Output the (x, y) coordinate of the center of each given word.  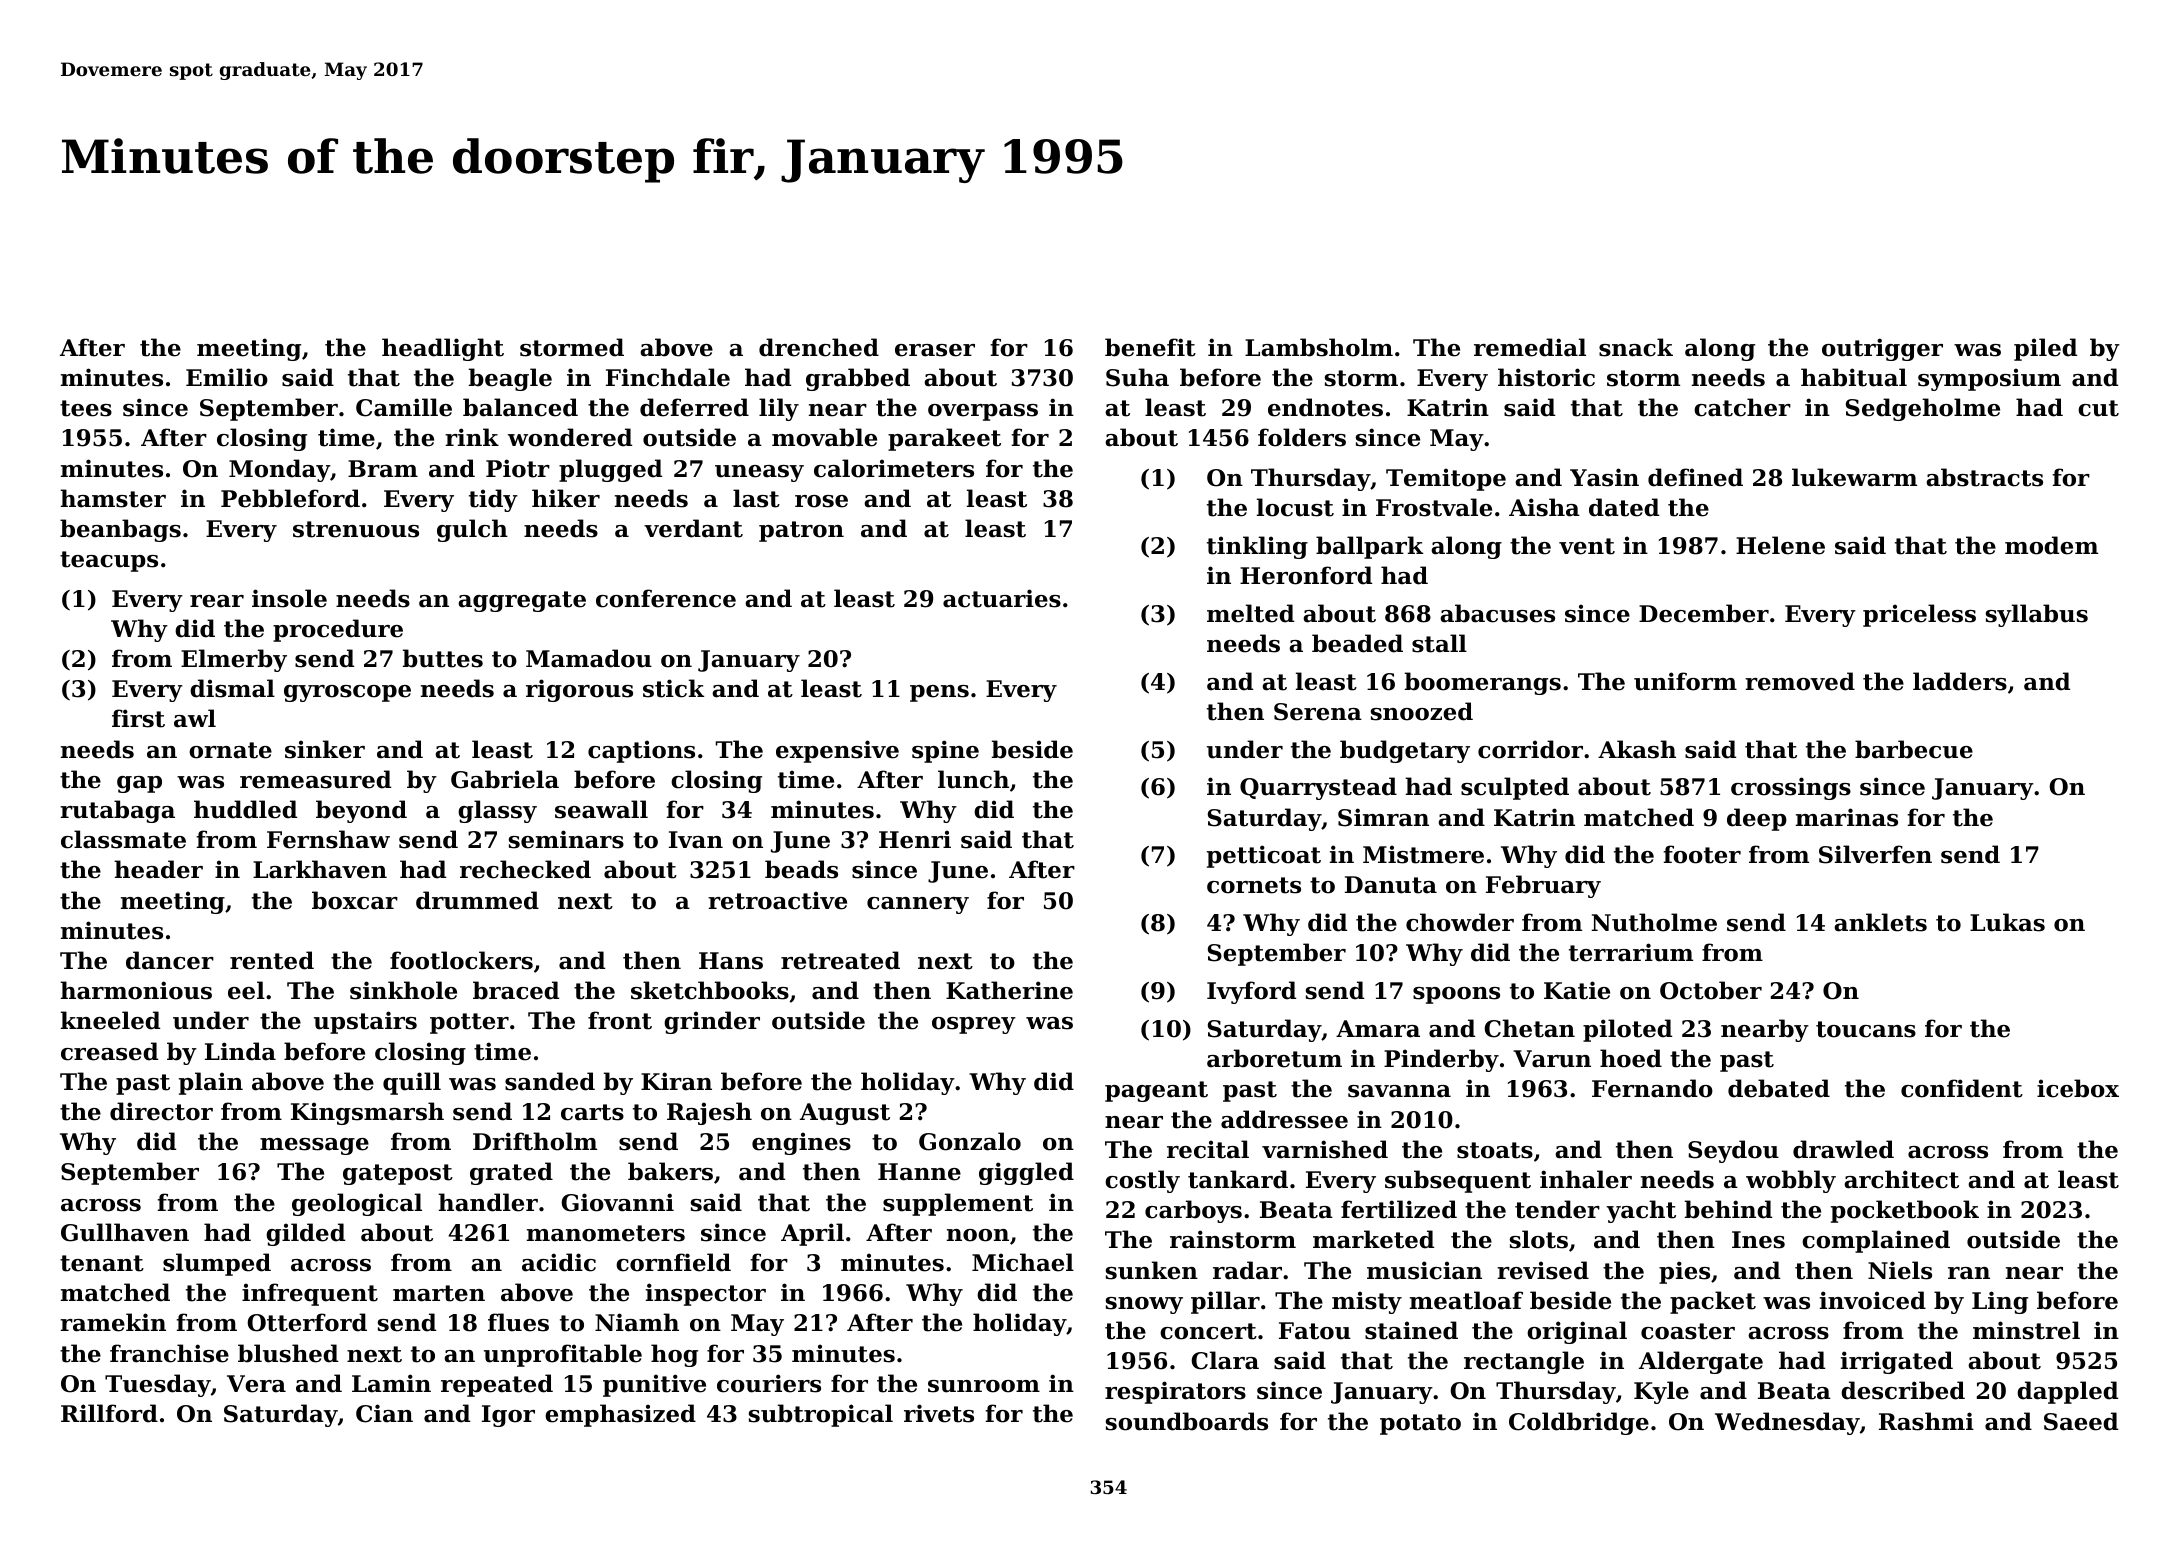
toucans (1866, 1029)
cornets (1254, 885)
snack (1636, 347)
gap (139, 784)
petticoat (1264, 856)
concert (1208, 1331)
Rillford (109, 1413)
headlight (443, 349)
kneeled (110, 1020)
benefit (1150, 347)
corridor (1530, 749)
